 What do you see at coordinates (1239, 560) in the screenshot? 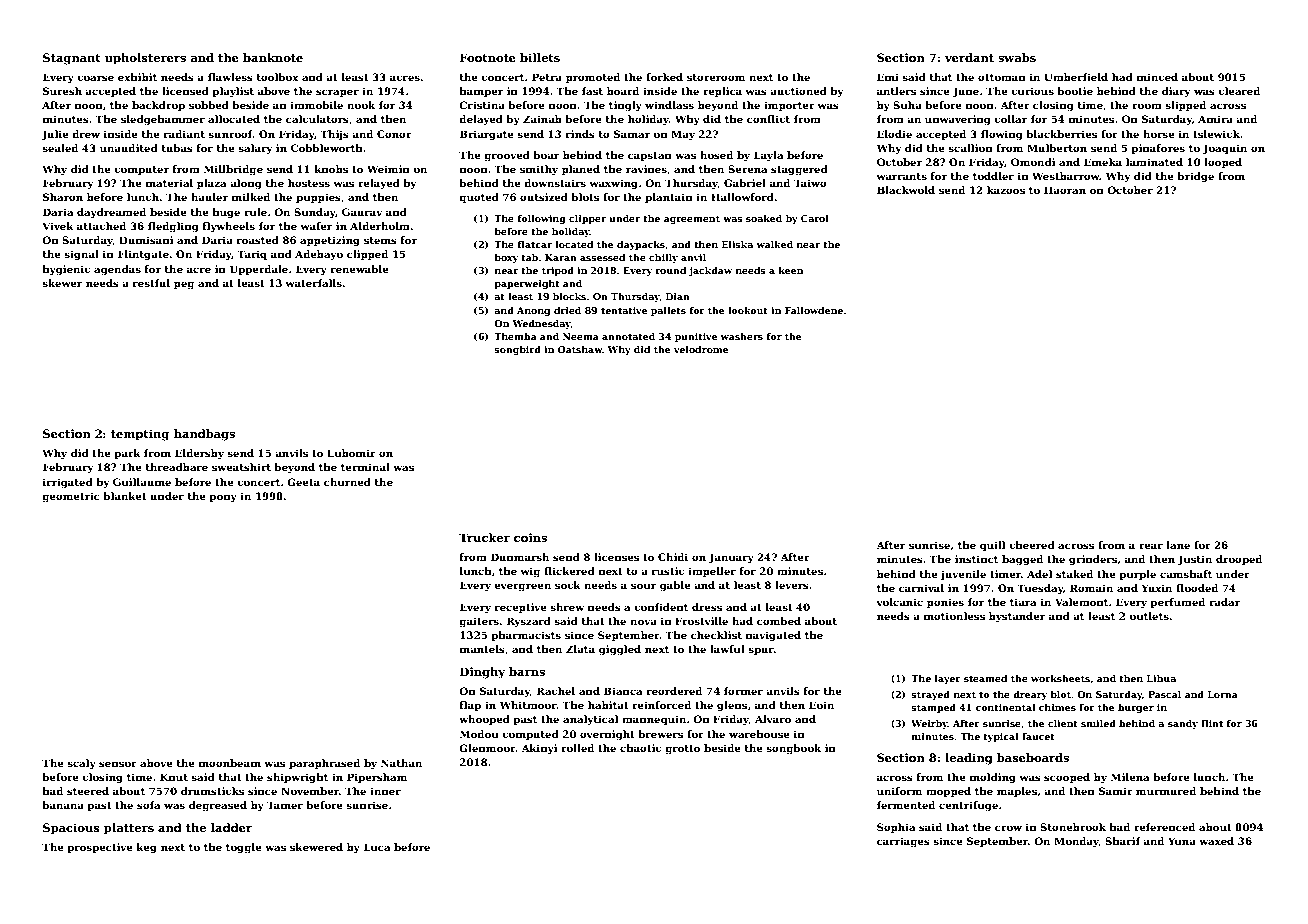
I see `drooped` at bounding box center [1239, 560].
